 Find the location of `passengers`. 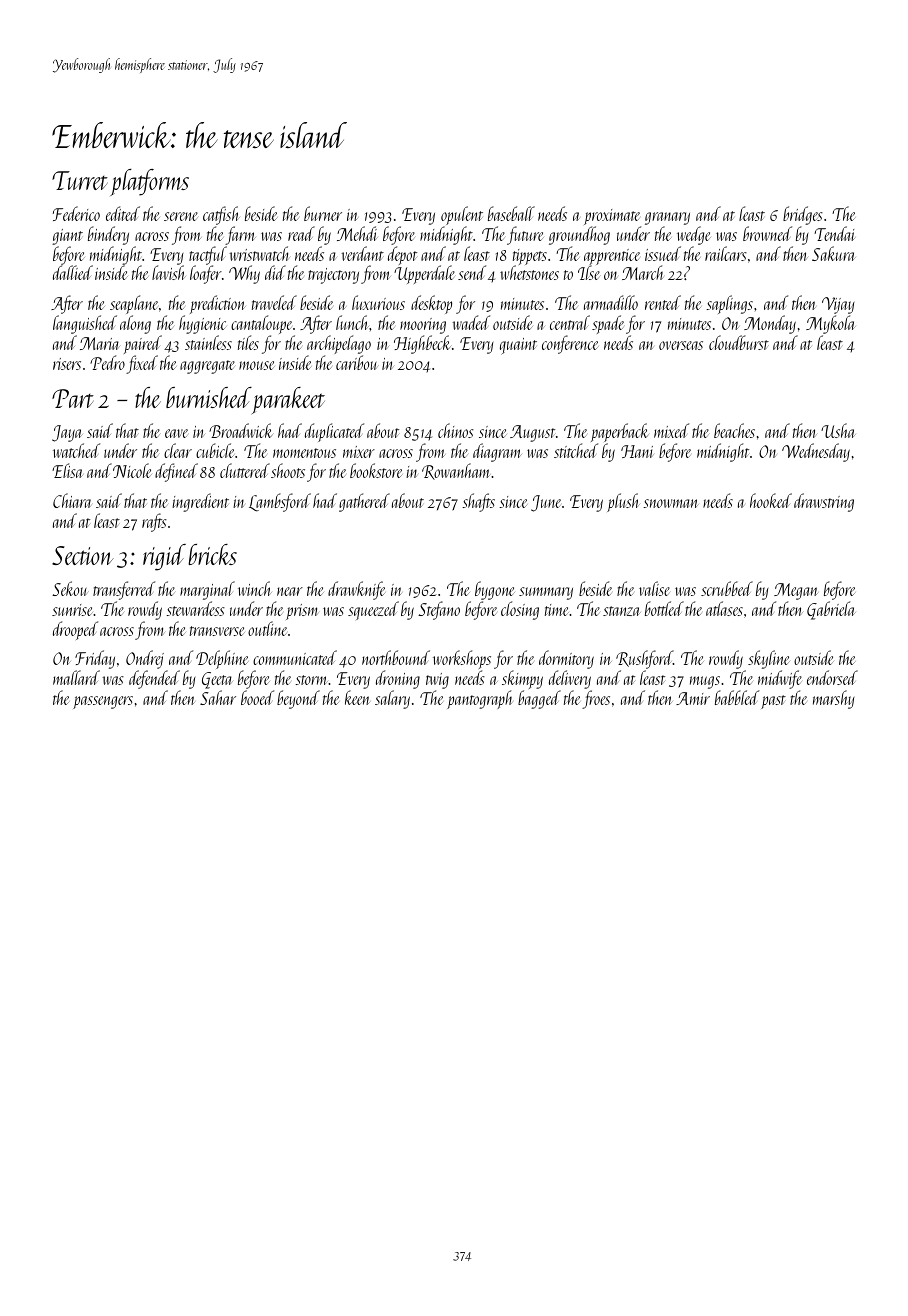

passengers is located at coordinates (103, 702).
